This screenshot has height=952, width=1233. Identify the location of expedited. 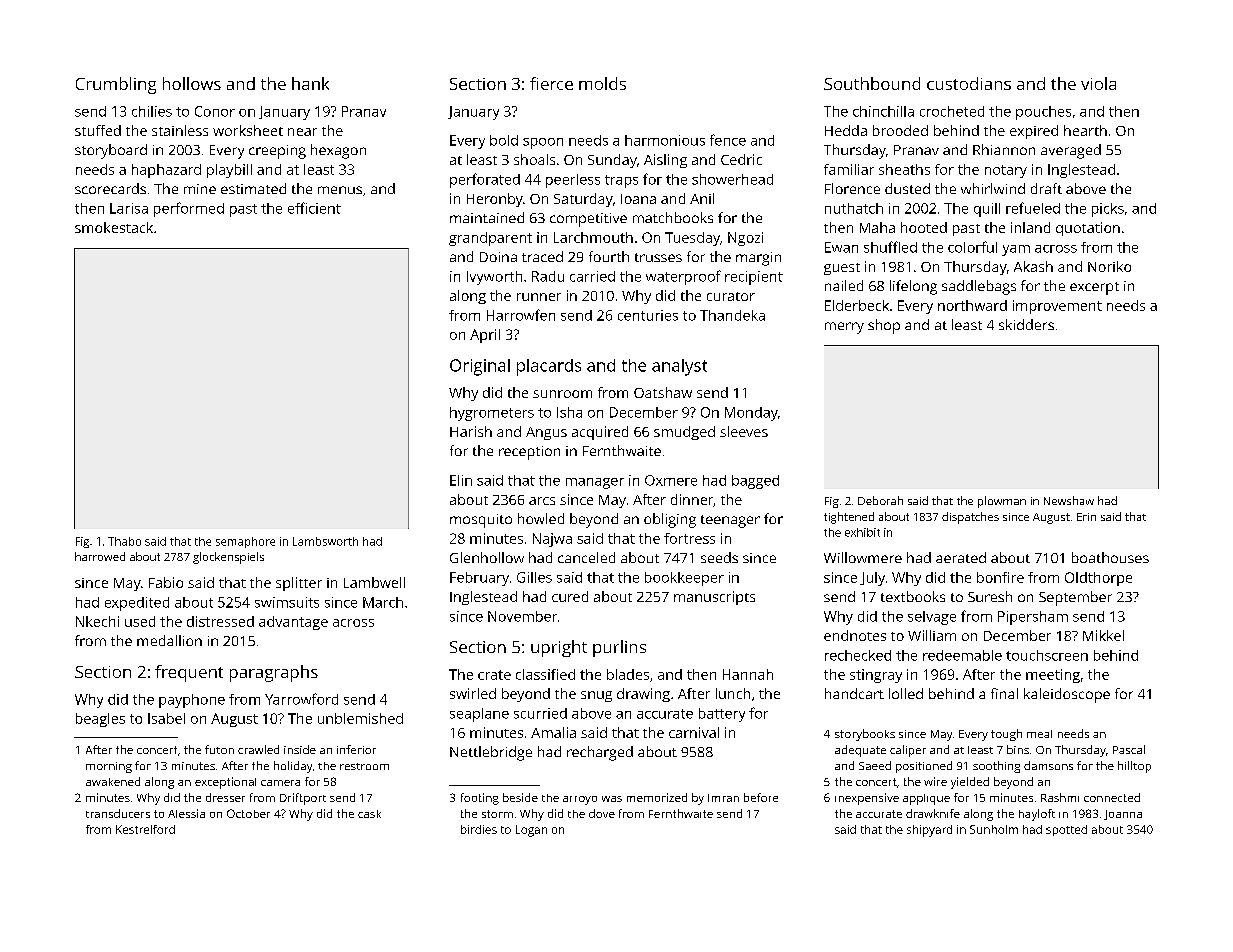
(137, 604).
